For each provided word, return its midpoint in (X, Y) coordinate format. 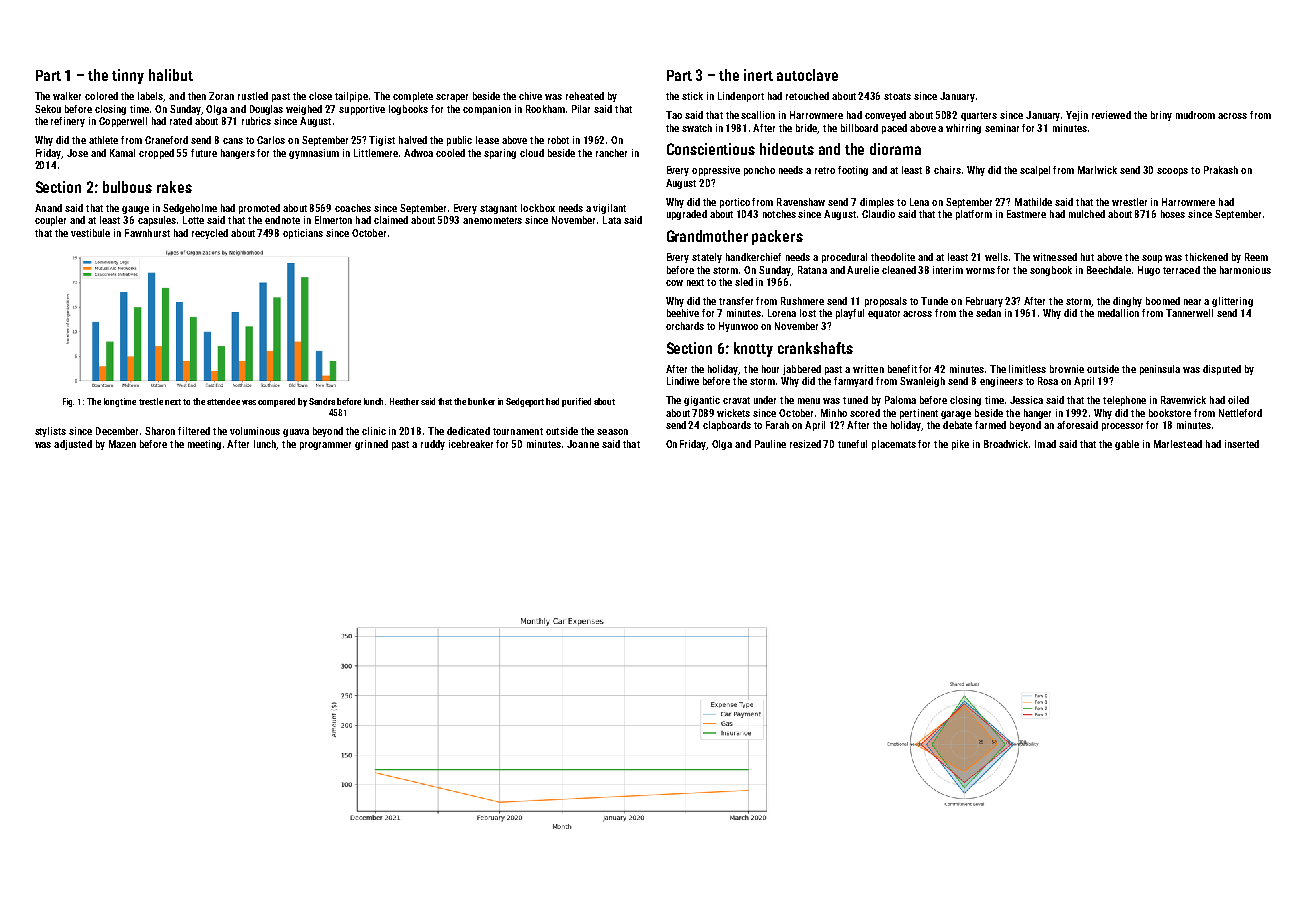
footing (853, 171)
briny (1161, 116)
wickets (733, 413)
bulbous (127, 187)
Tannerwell (1189, 313)
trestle (151, 401)
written (868, 369)
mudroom (1195, 115)
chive (530, 96)
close (320, 96)
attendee (223, 401)
